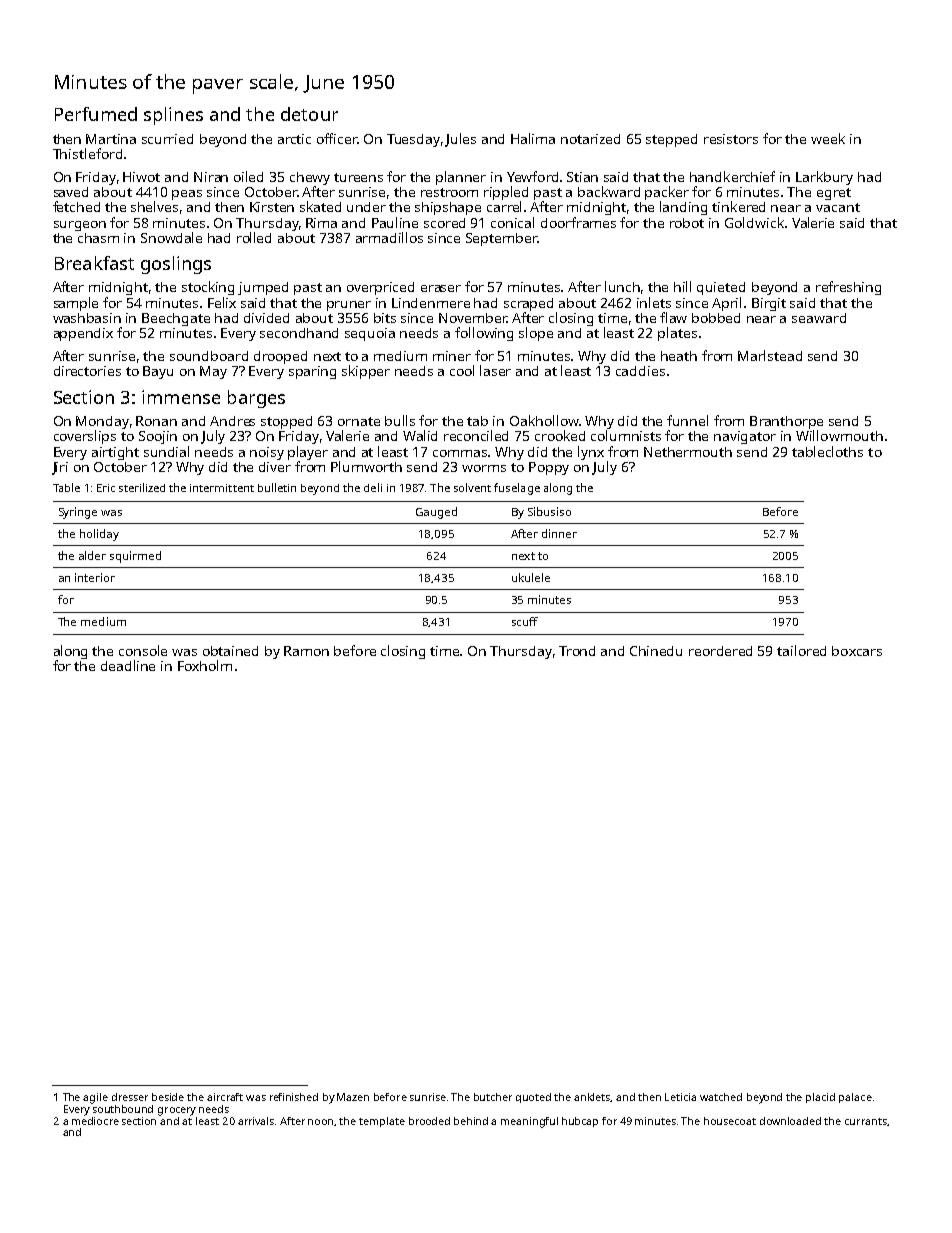 The image size is (952, 1233). I want to click on navigator, so click(745, 437).
